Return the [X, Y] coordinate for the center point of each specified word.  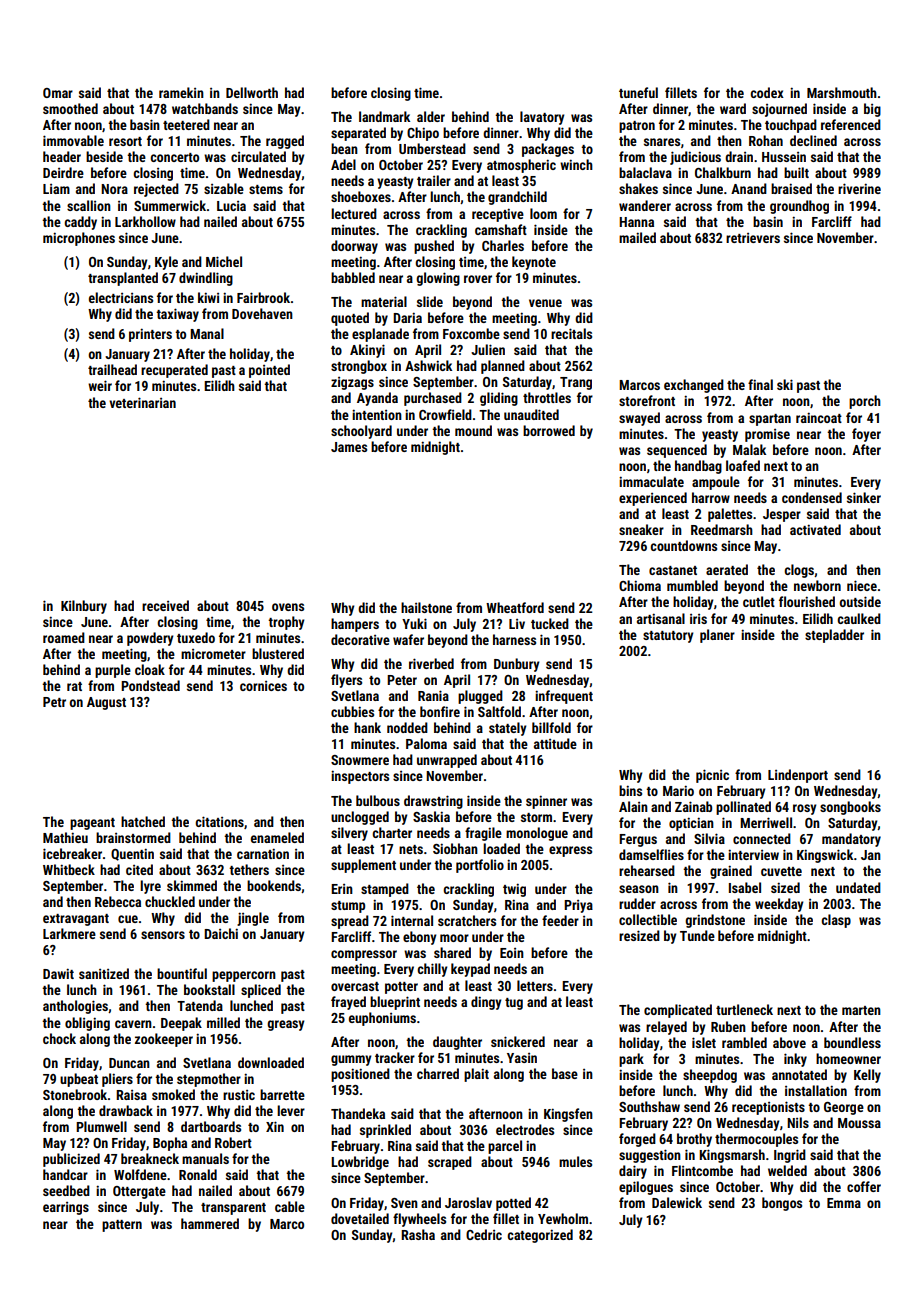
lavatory [542, 118]
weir [100, 385]
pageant [92, 824]
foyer [866, 435]
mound [473, 430]
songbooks [850, 808]
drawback [126, 1110]
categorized [540, 1236]
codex [767, 92]
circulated [258, 156]
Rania [433, 695]
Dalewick [677, 1202]
